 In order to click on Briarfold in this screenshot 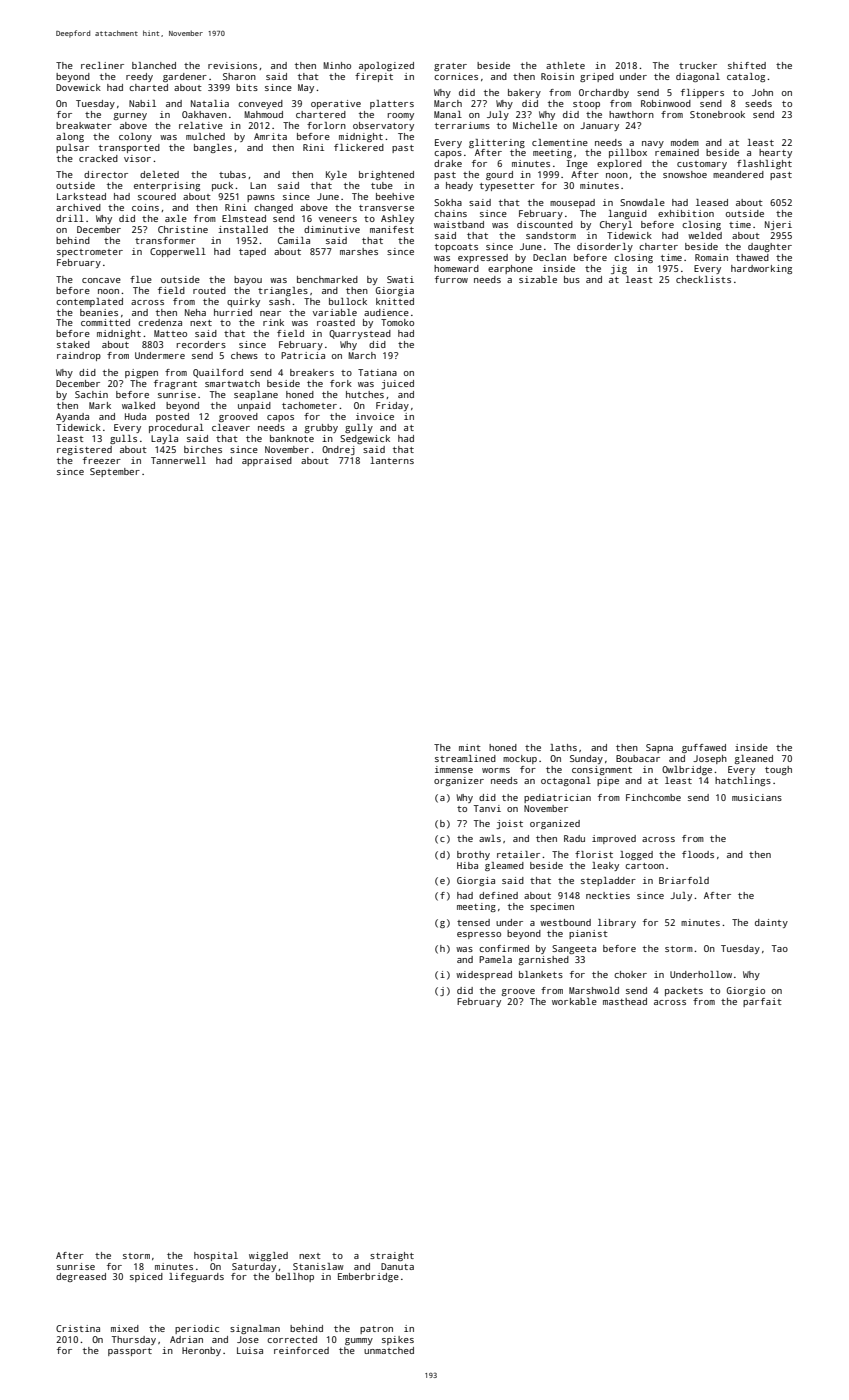, I will do `click(684, 880)`.
